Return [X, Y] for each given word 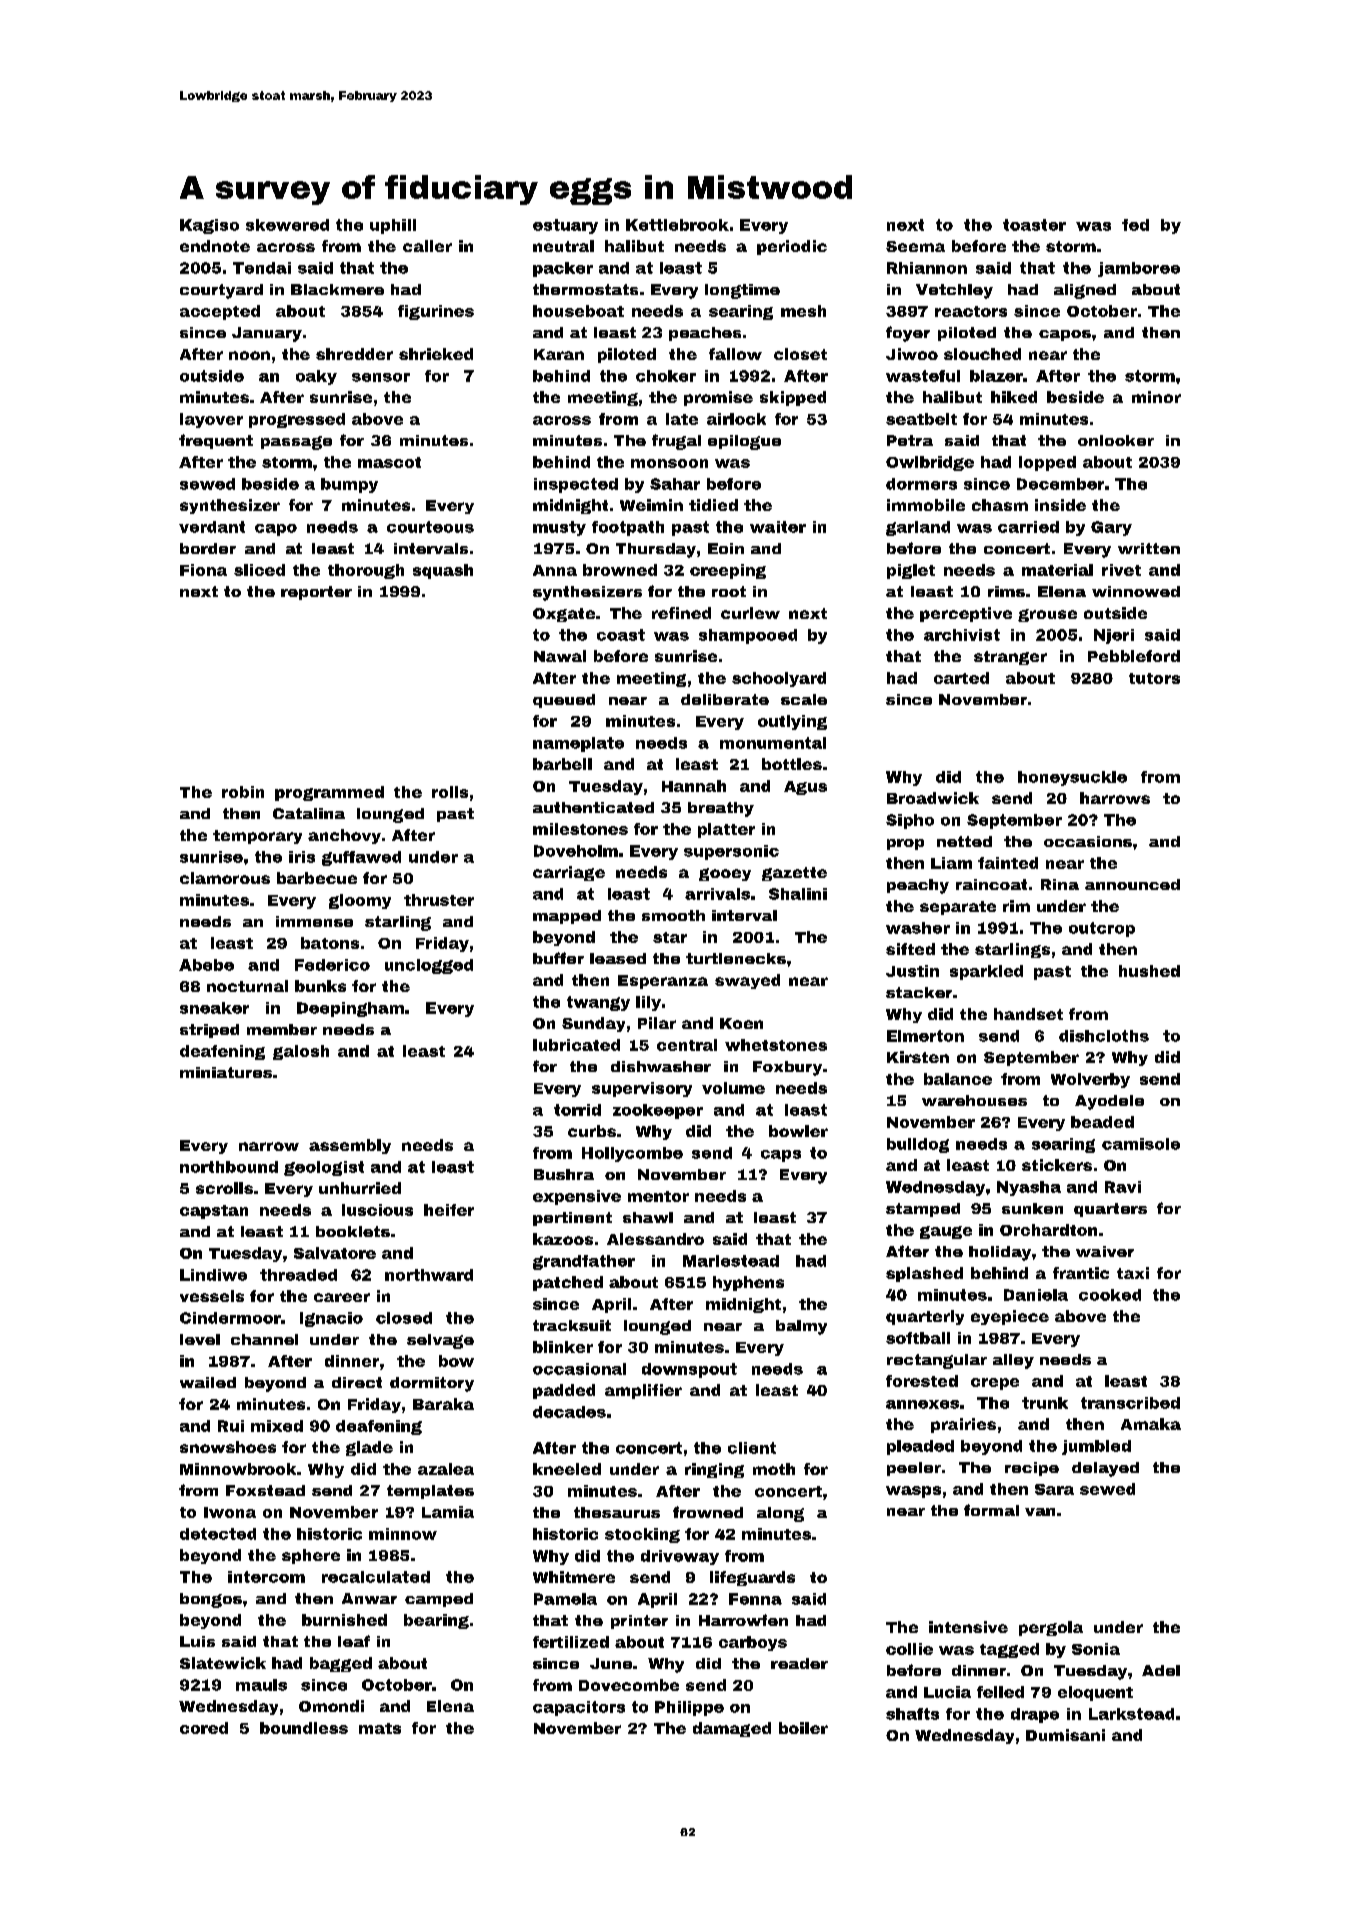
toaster [1034, 225]
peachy [918, 886]
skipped [793, 398]
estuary [565, 226]
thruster [439, 900]
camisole [1141, 1144]
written [1149, 548]
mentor [658, 1196]
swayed [747, 981]
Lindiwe [213, 1275]
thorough [366, 571]
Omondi [331, 1706]
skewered [287, 225]
